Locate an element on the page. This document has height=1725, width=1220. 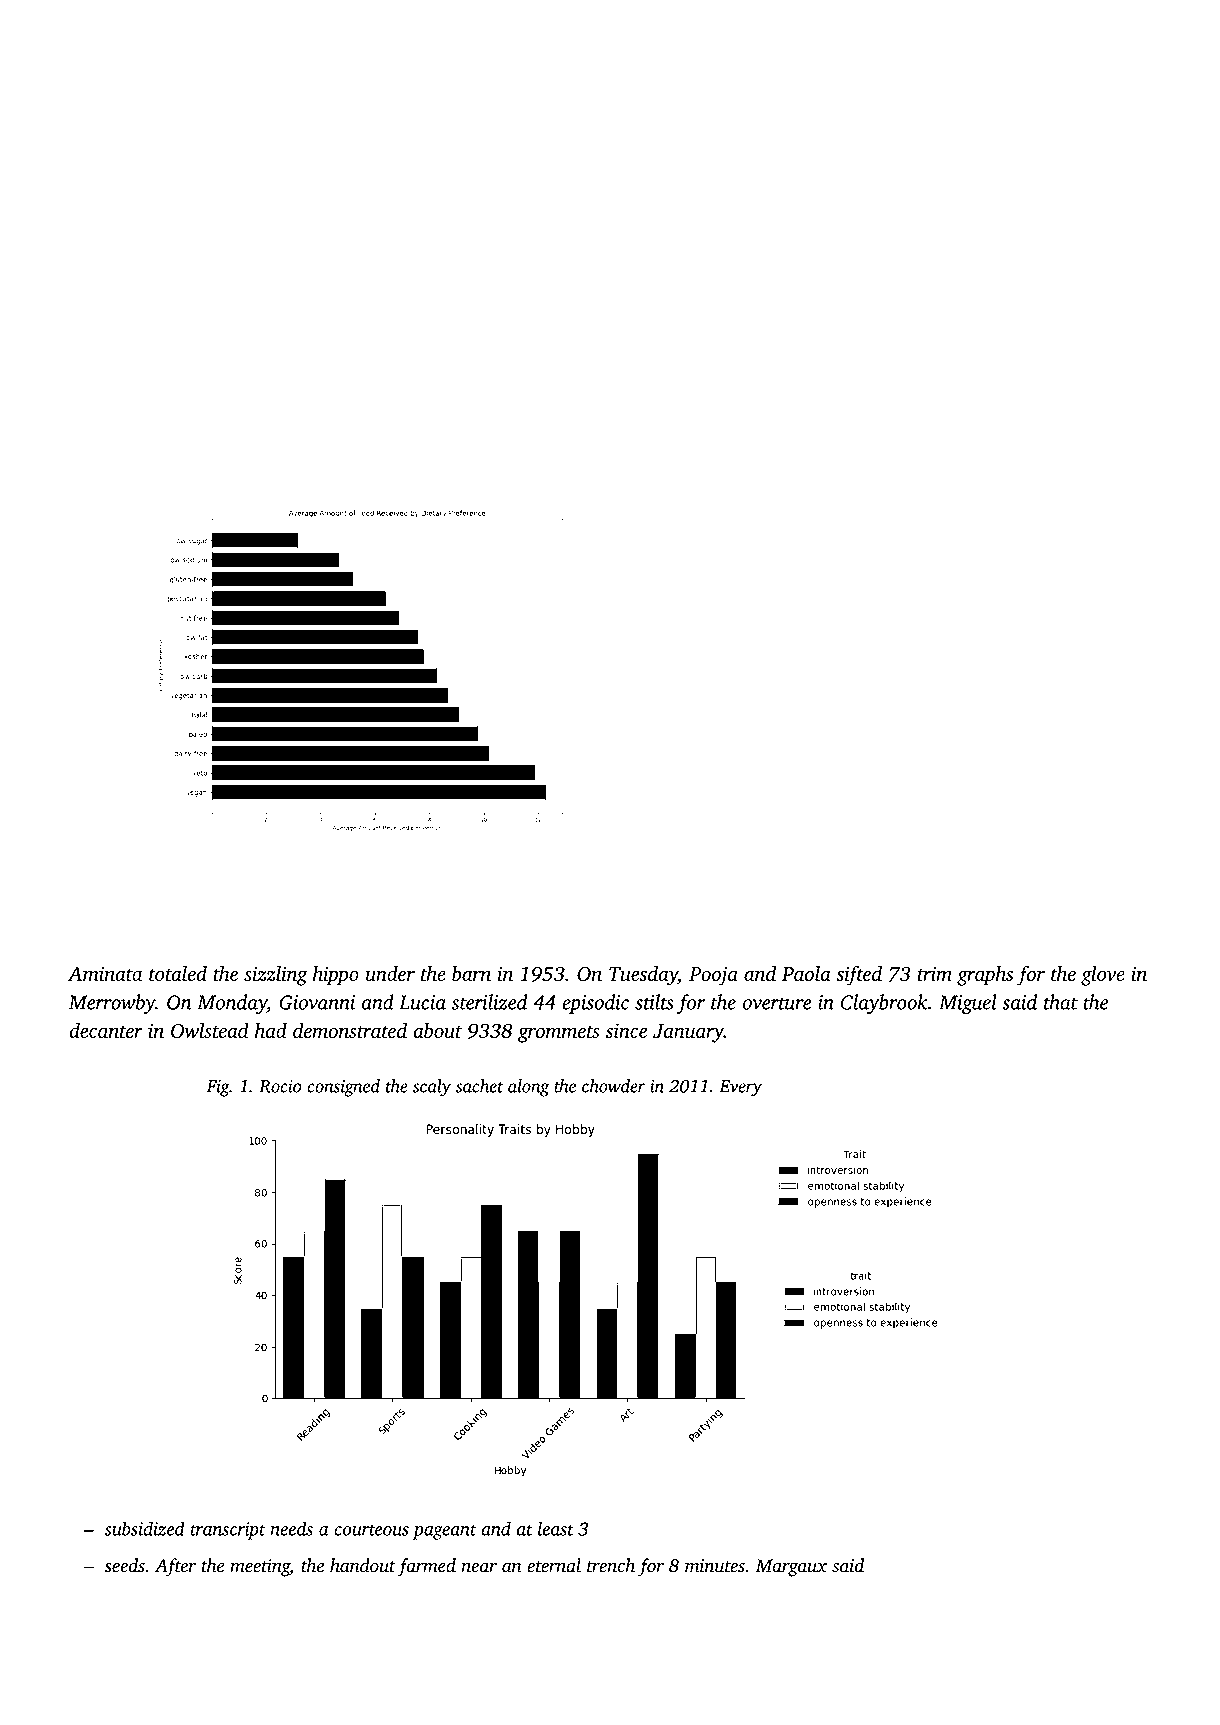
Pooja is located at coordinates (713, 976).
